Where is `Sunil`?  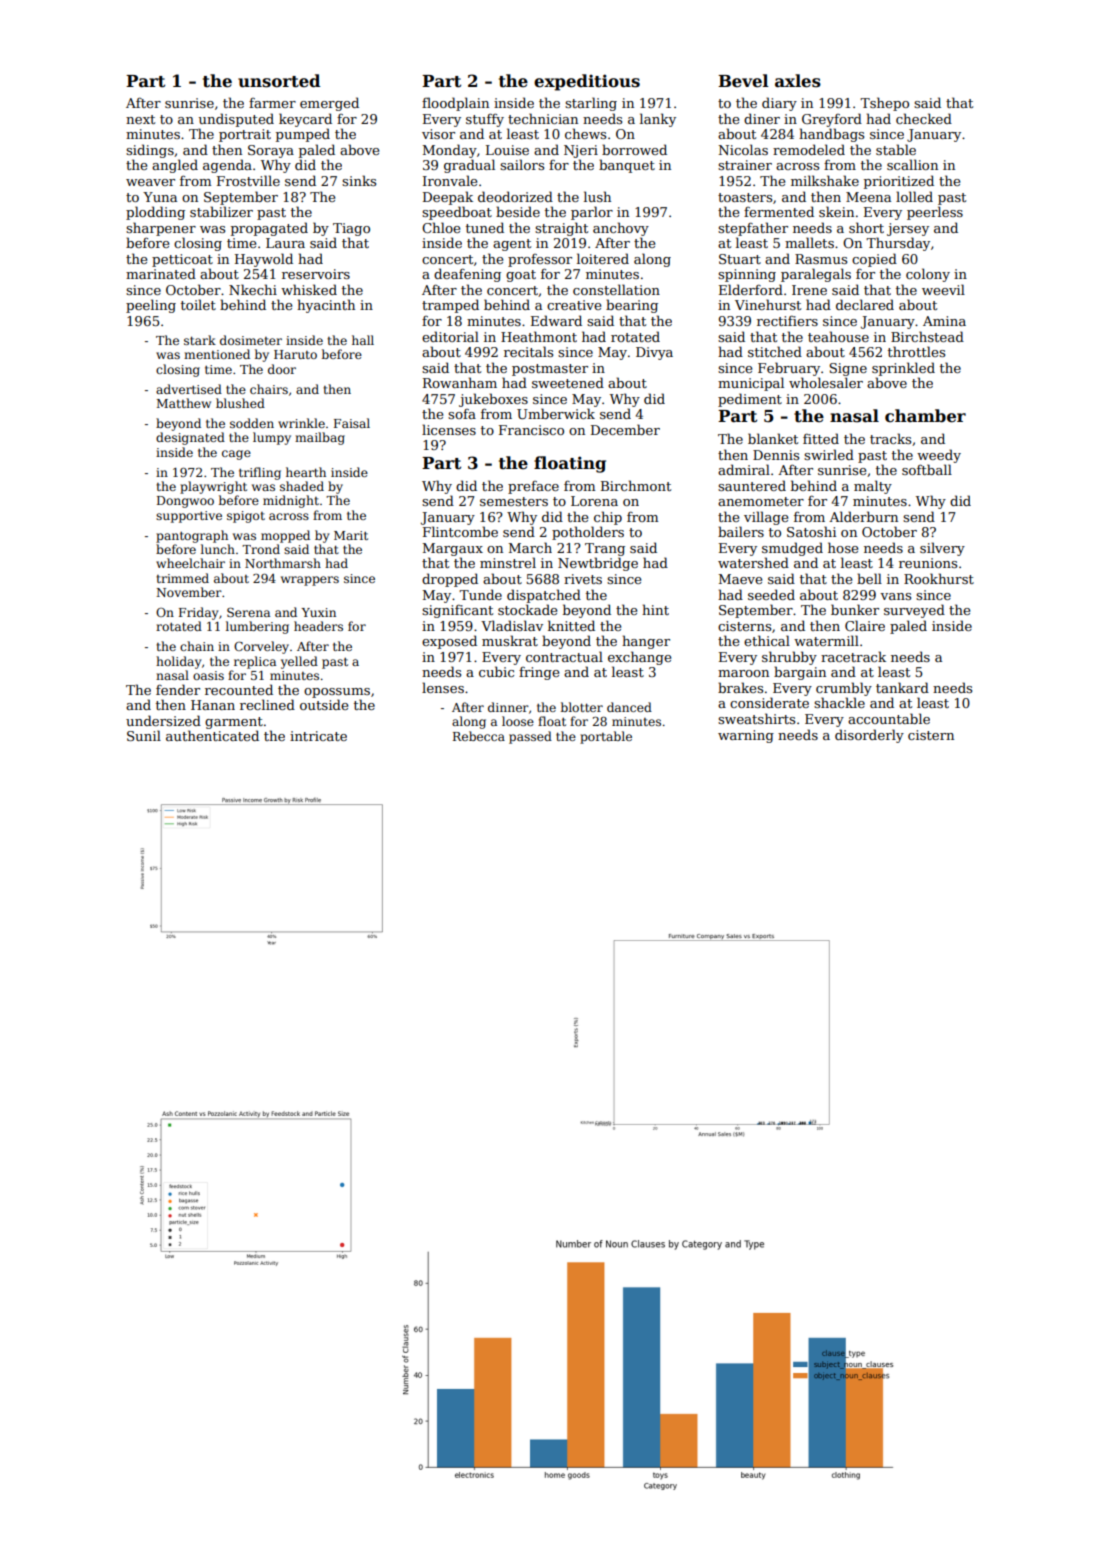
Sunil is located at coordinates (144, 735).
